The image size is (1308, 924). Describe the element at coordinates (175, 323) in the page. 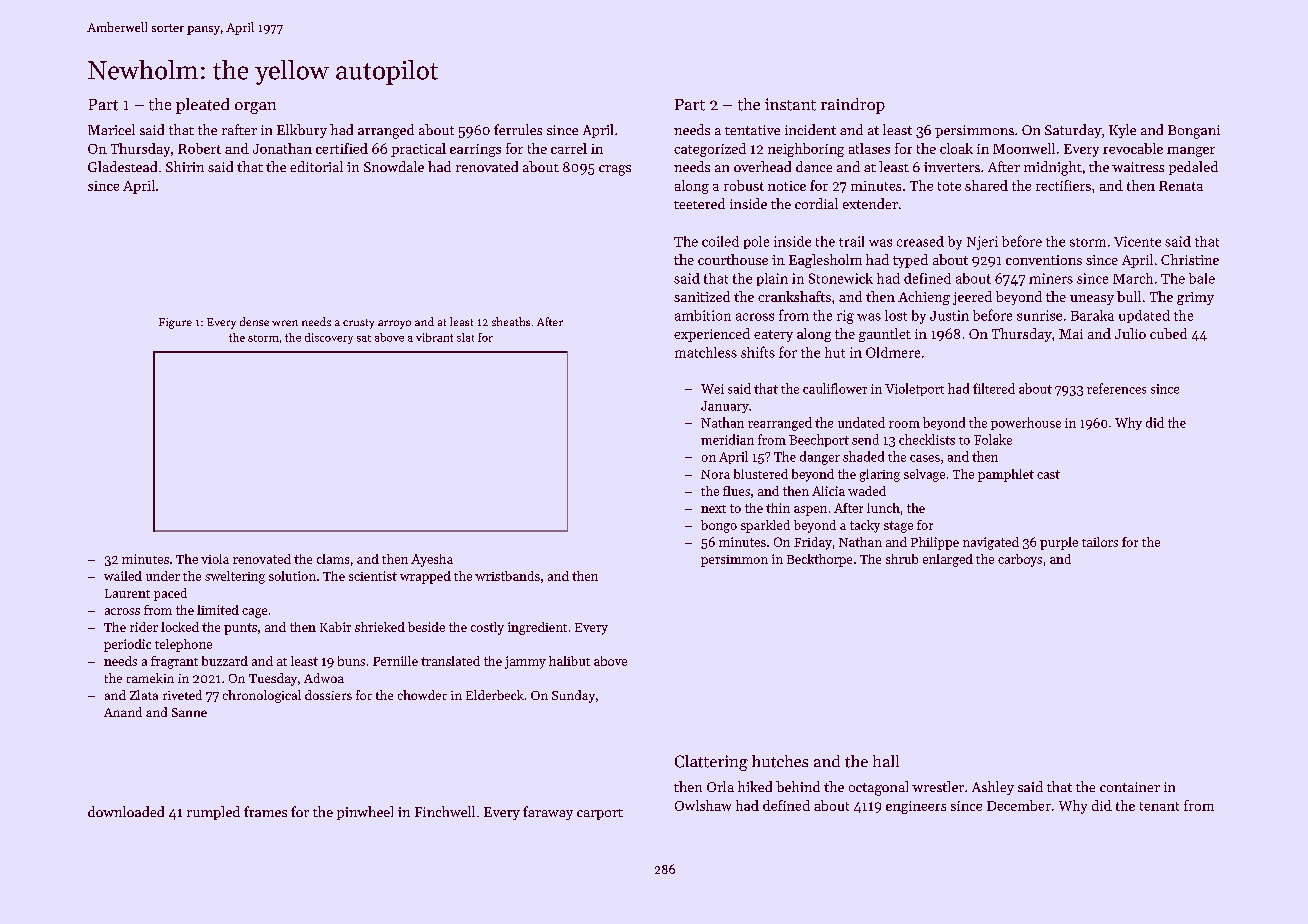

I see `Figure` at that location.
